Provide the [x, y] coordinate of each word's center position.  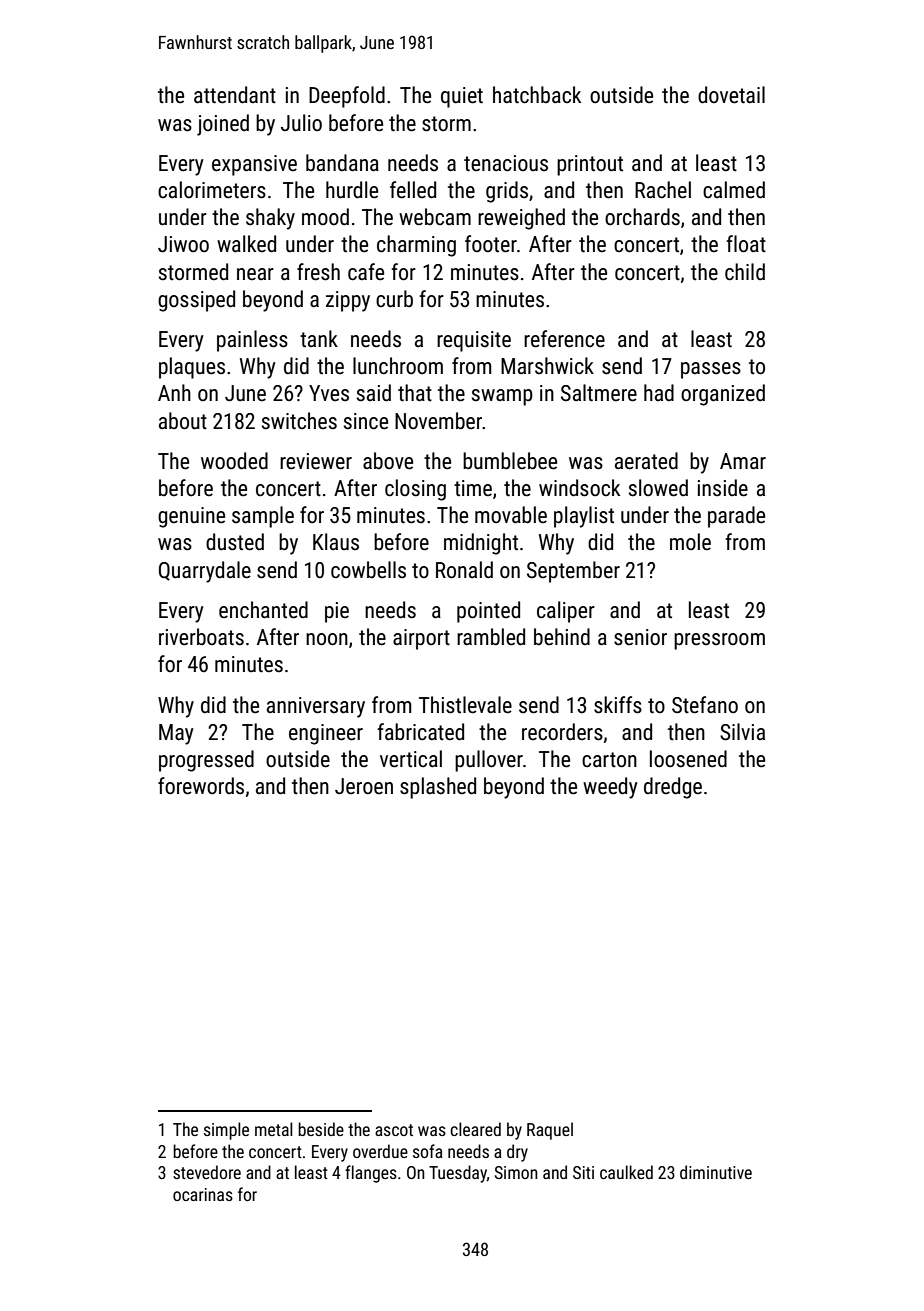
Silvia [742, 732]
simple [226, 1131]
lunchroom [398, 366]
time [473, 488]
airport [421, 639]
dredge [673, 788]
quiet [462, 97]
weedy [610, 788]
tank [319, 338]
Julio [301, 123]
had [659, 392]
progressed [206, 761]
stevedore [207, 1172]
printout [590, 165]
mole [690, 542]
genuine [191, 517]
